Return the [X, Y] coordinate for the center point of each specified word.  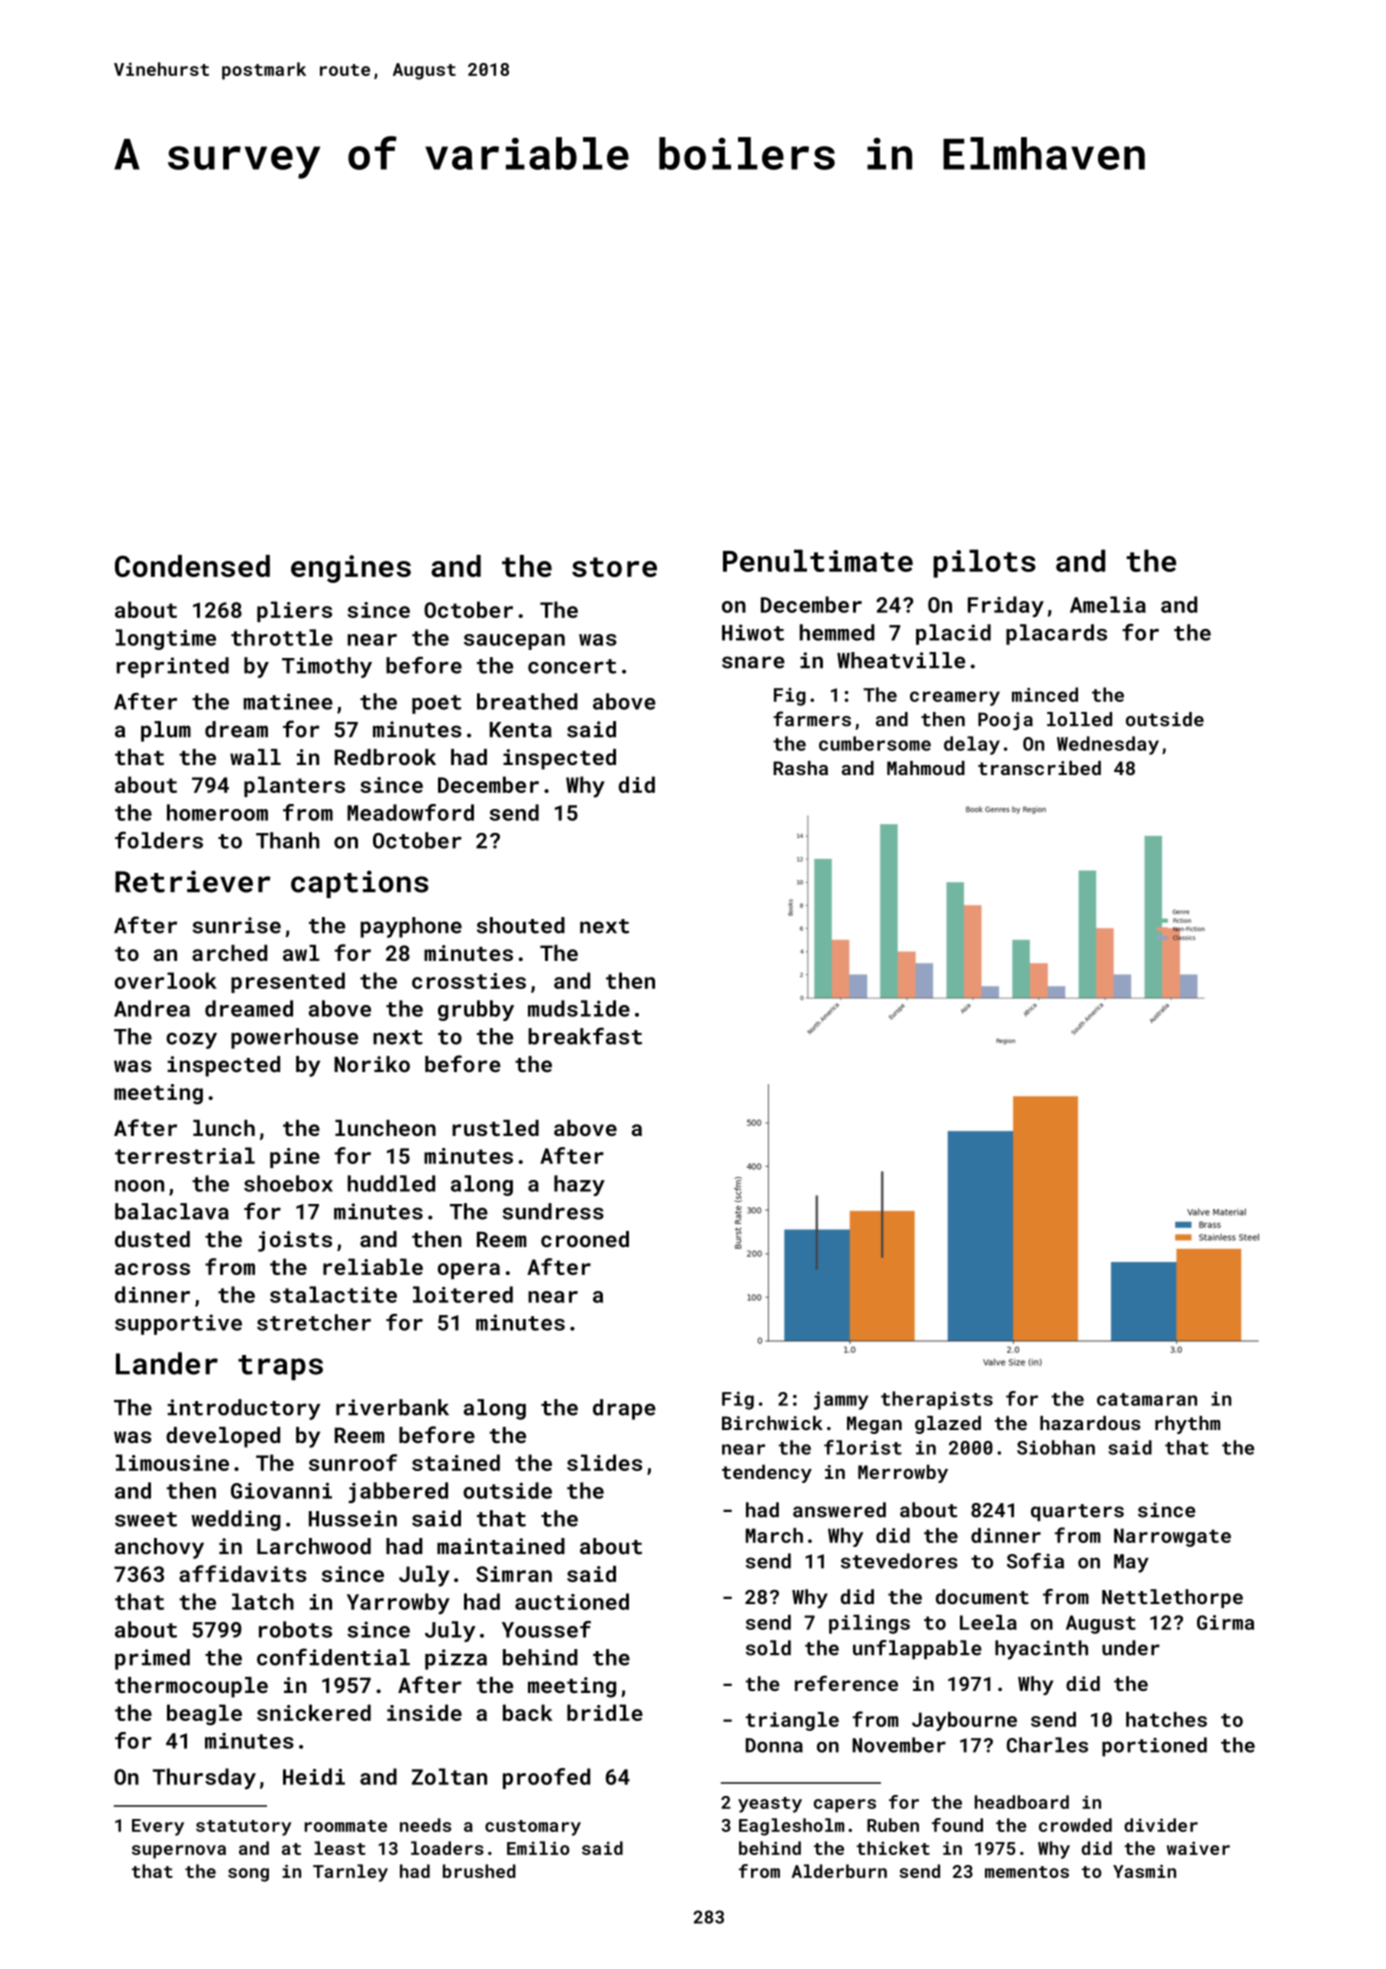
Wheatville [901, 660]
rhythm [1187, 1425]
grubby [476, 1010]
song [248, 1875]
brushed [479, 1871]
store [614, 567]
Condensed [192, 566]
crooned [585, 1239]
